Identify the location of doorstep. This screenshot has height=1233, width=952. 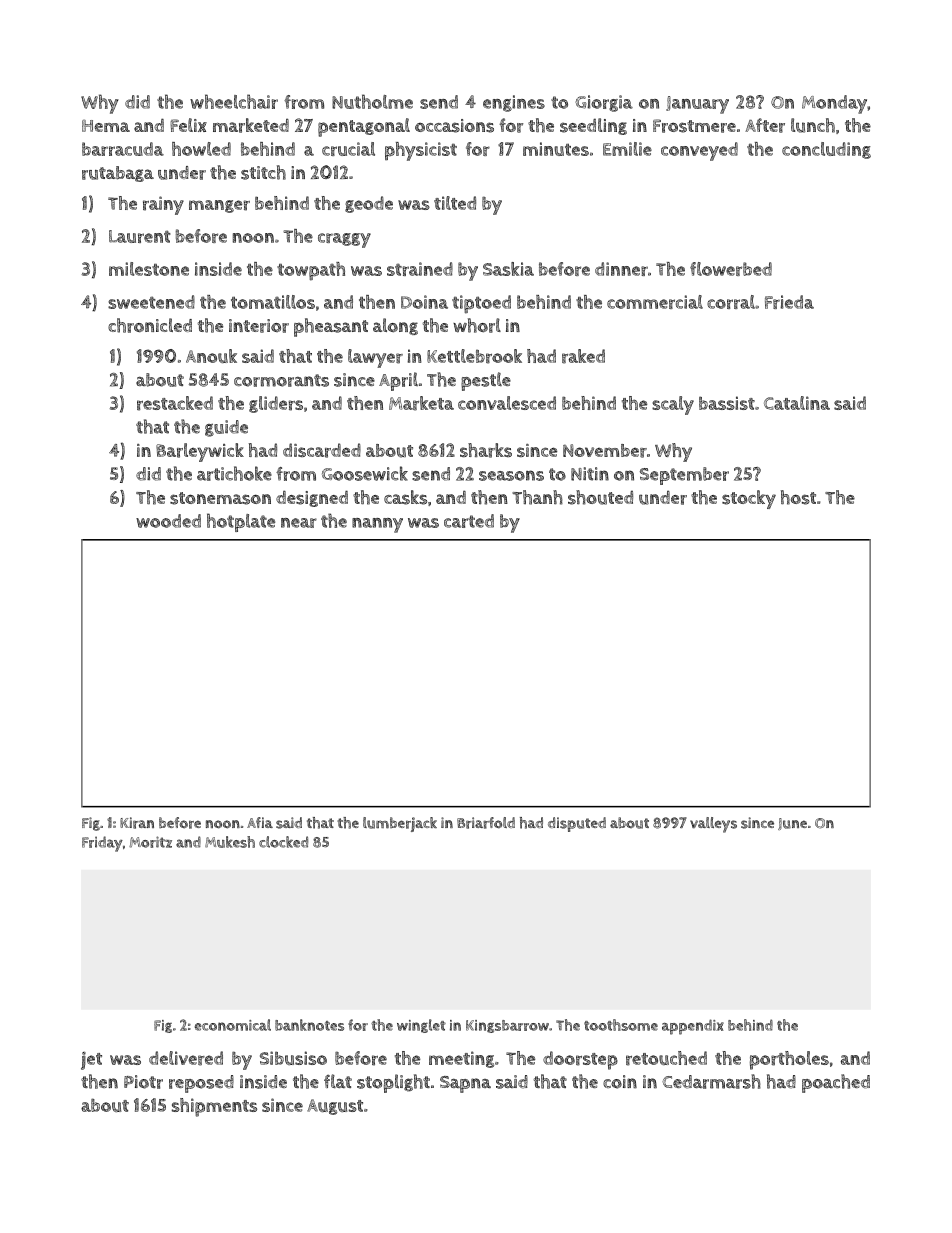
(580, 1060).
